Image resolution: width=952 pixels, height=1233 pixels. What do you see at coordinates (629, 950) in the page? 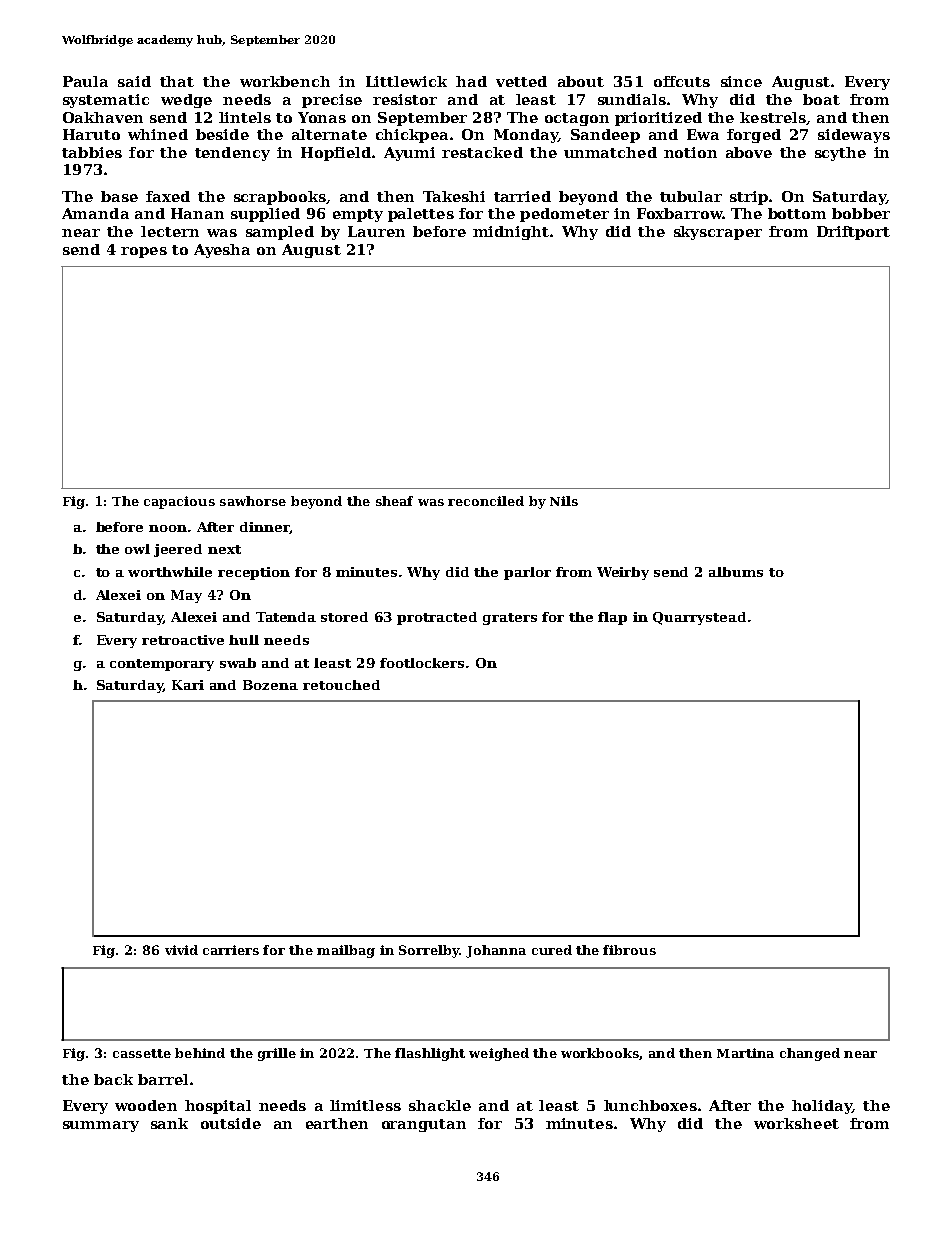
I see `fibrous` at bounding box center [629, 950].
